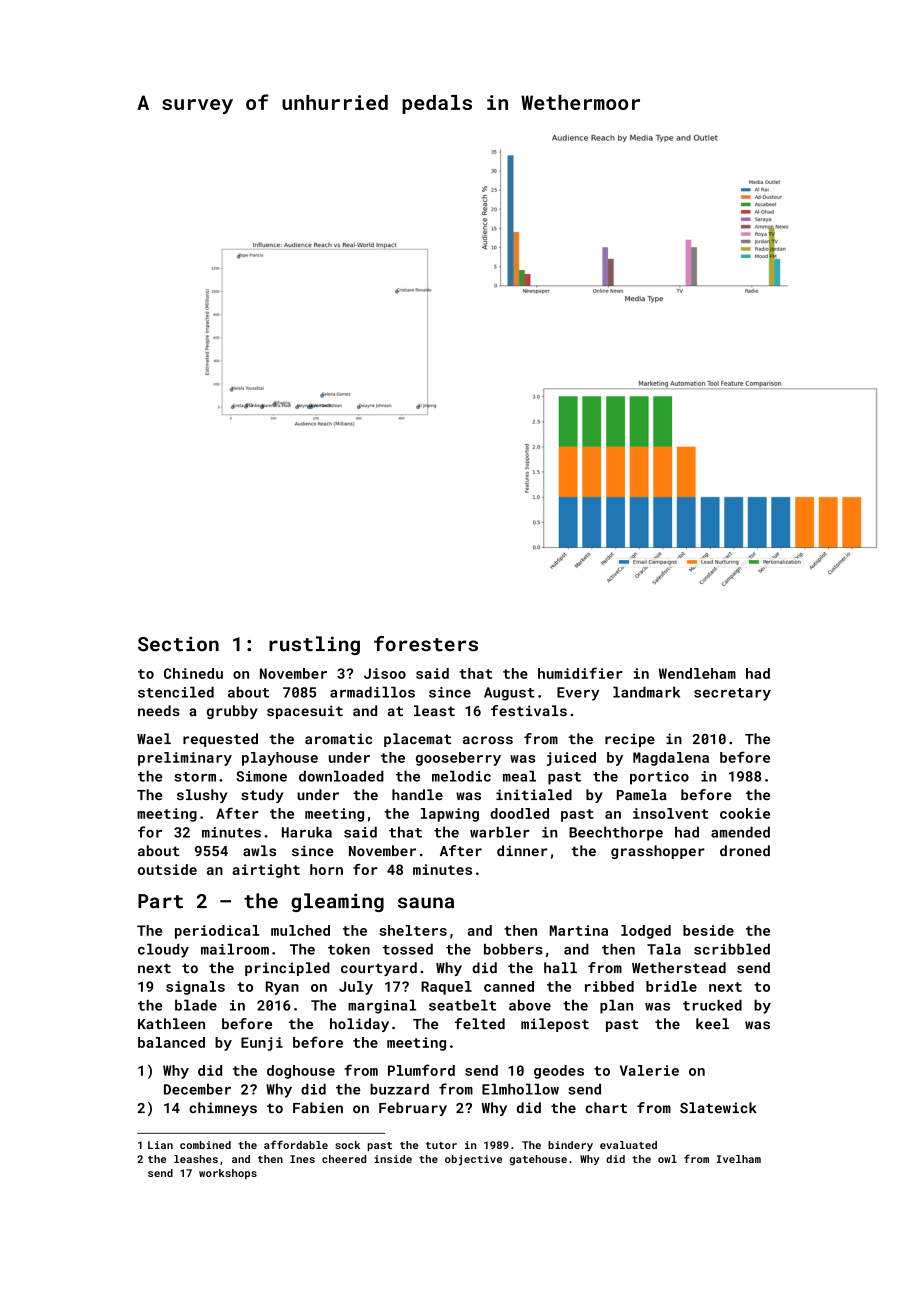 The width and height of the page is (908, 1316). What do you see at coordinates (417, 740) in the page?
I see `placemat` at bounding box center [417, 740].
